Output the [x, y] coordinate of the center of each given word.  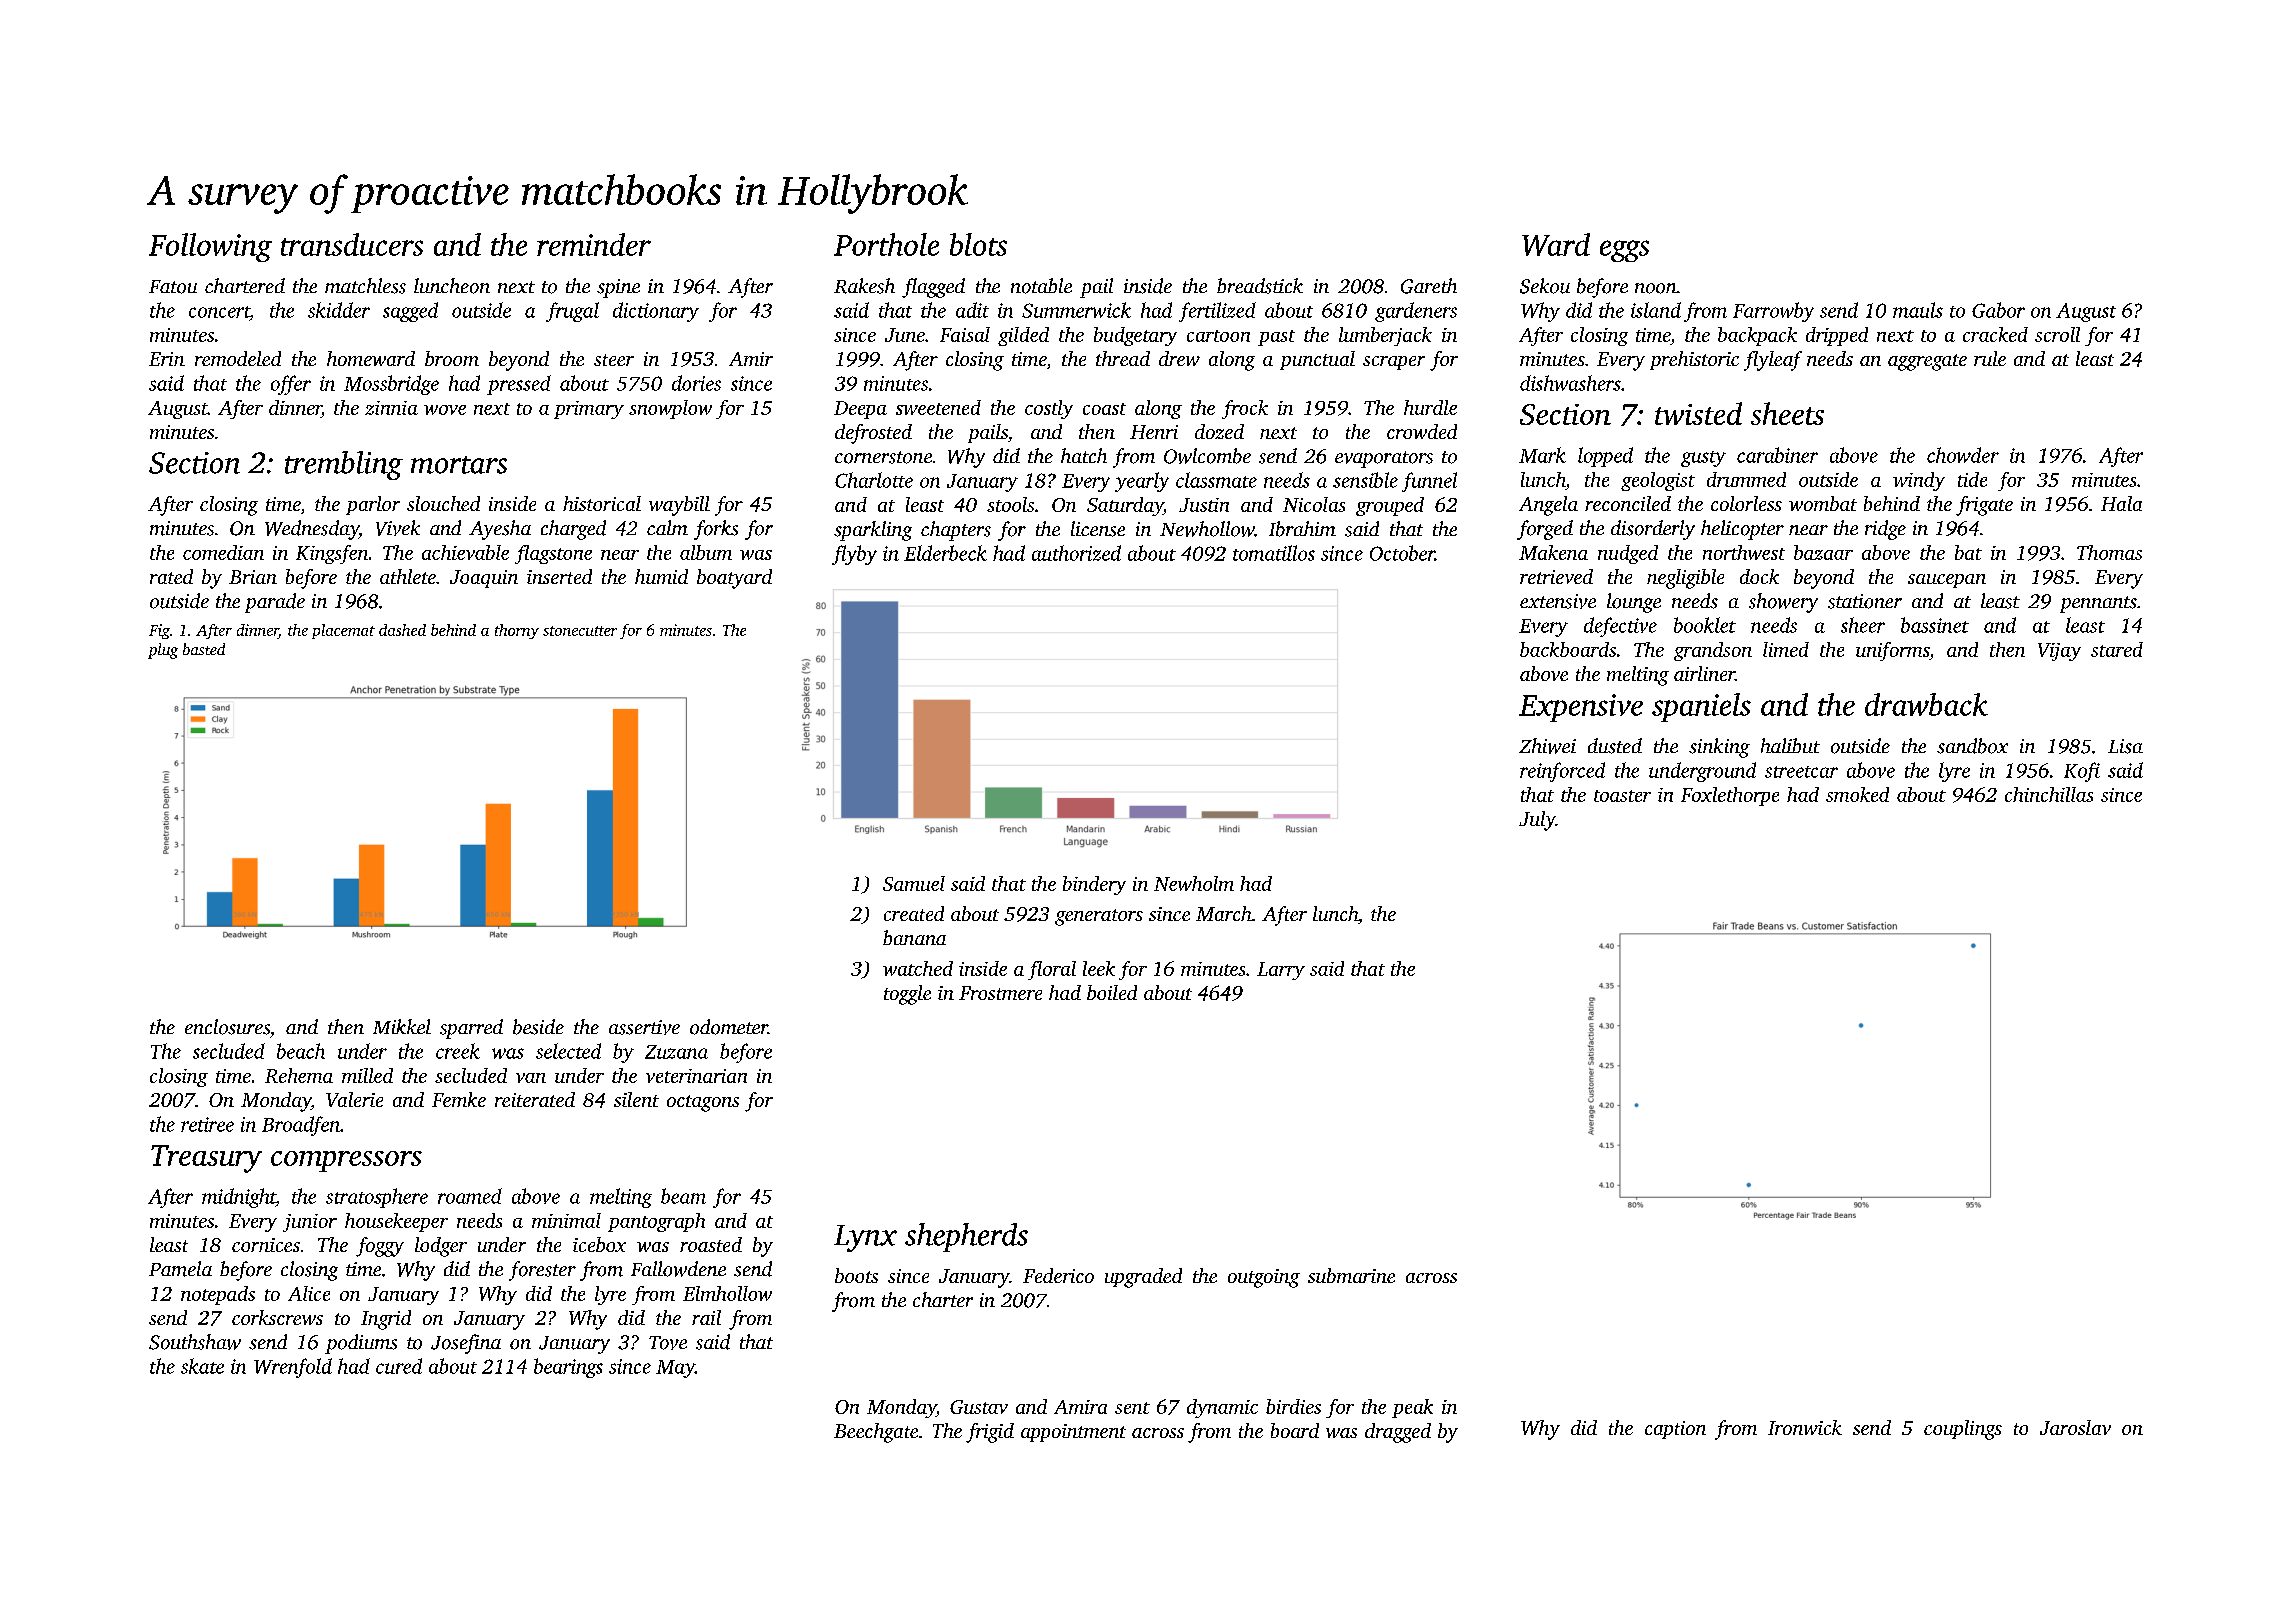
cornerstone [883, 457]
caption [1675, 1430]
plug [163, 651]
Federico [1058, 1275]
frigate [1984, 506]
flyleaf [1773, 361]
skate [202, 1366]
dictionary [656, 312]
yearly [1142, 482]
